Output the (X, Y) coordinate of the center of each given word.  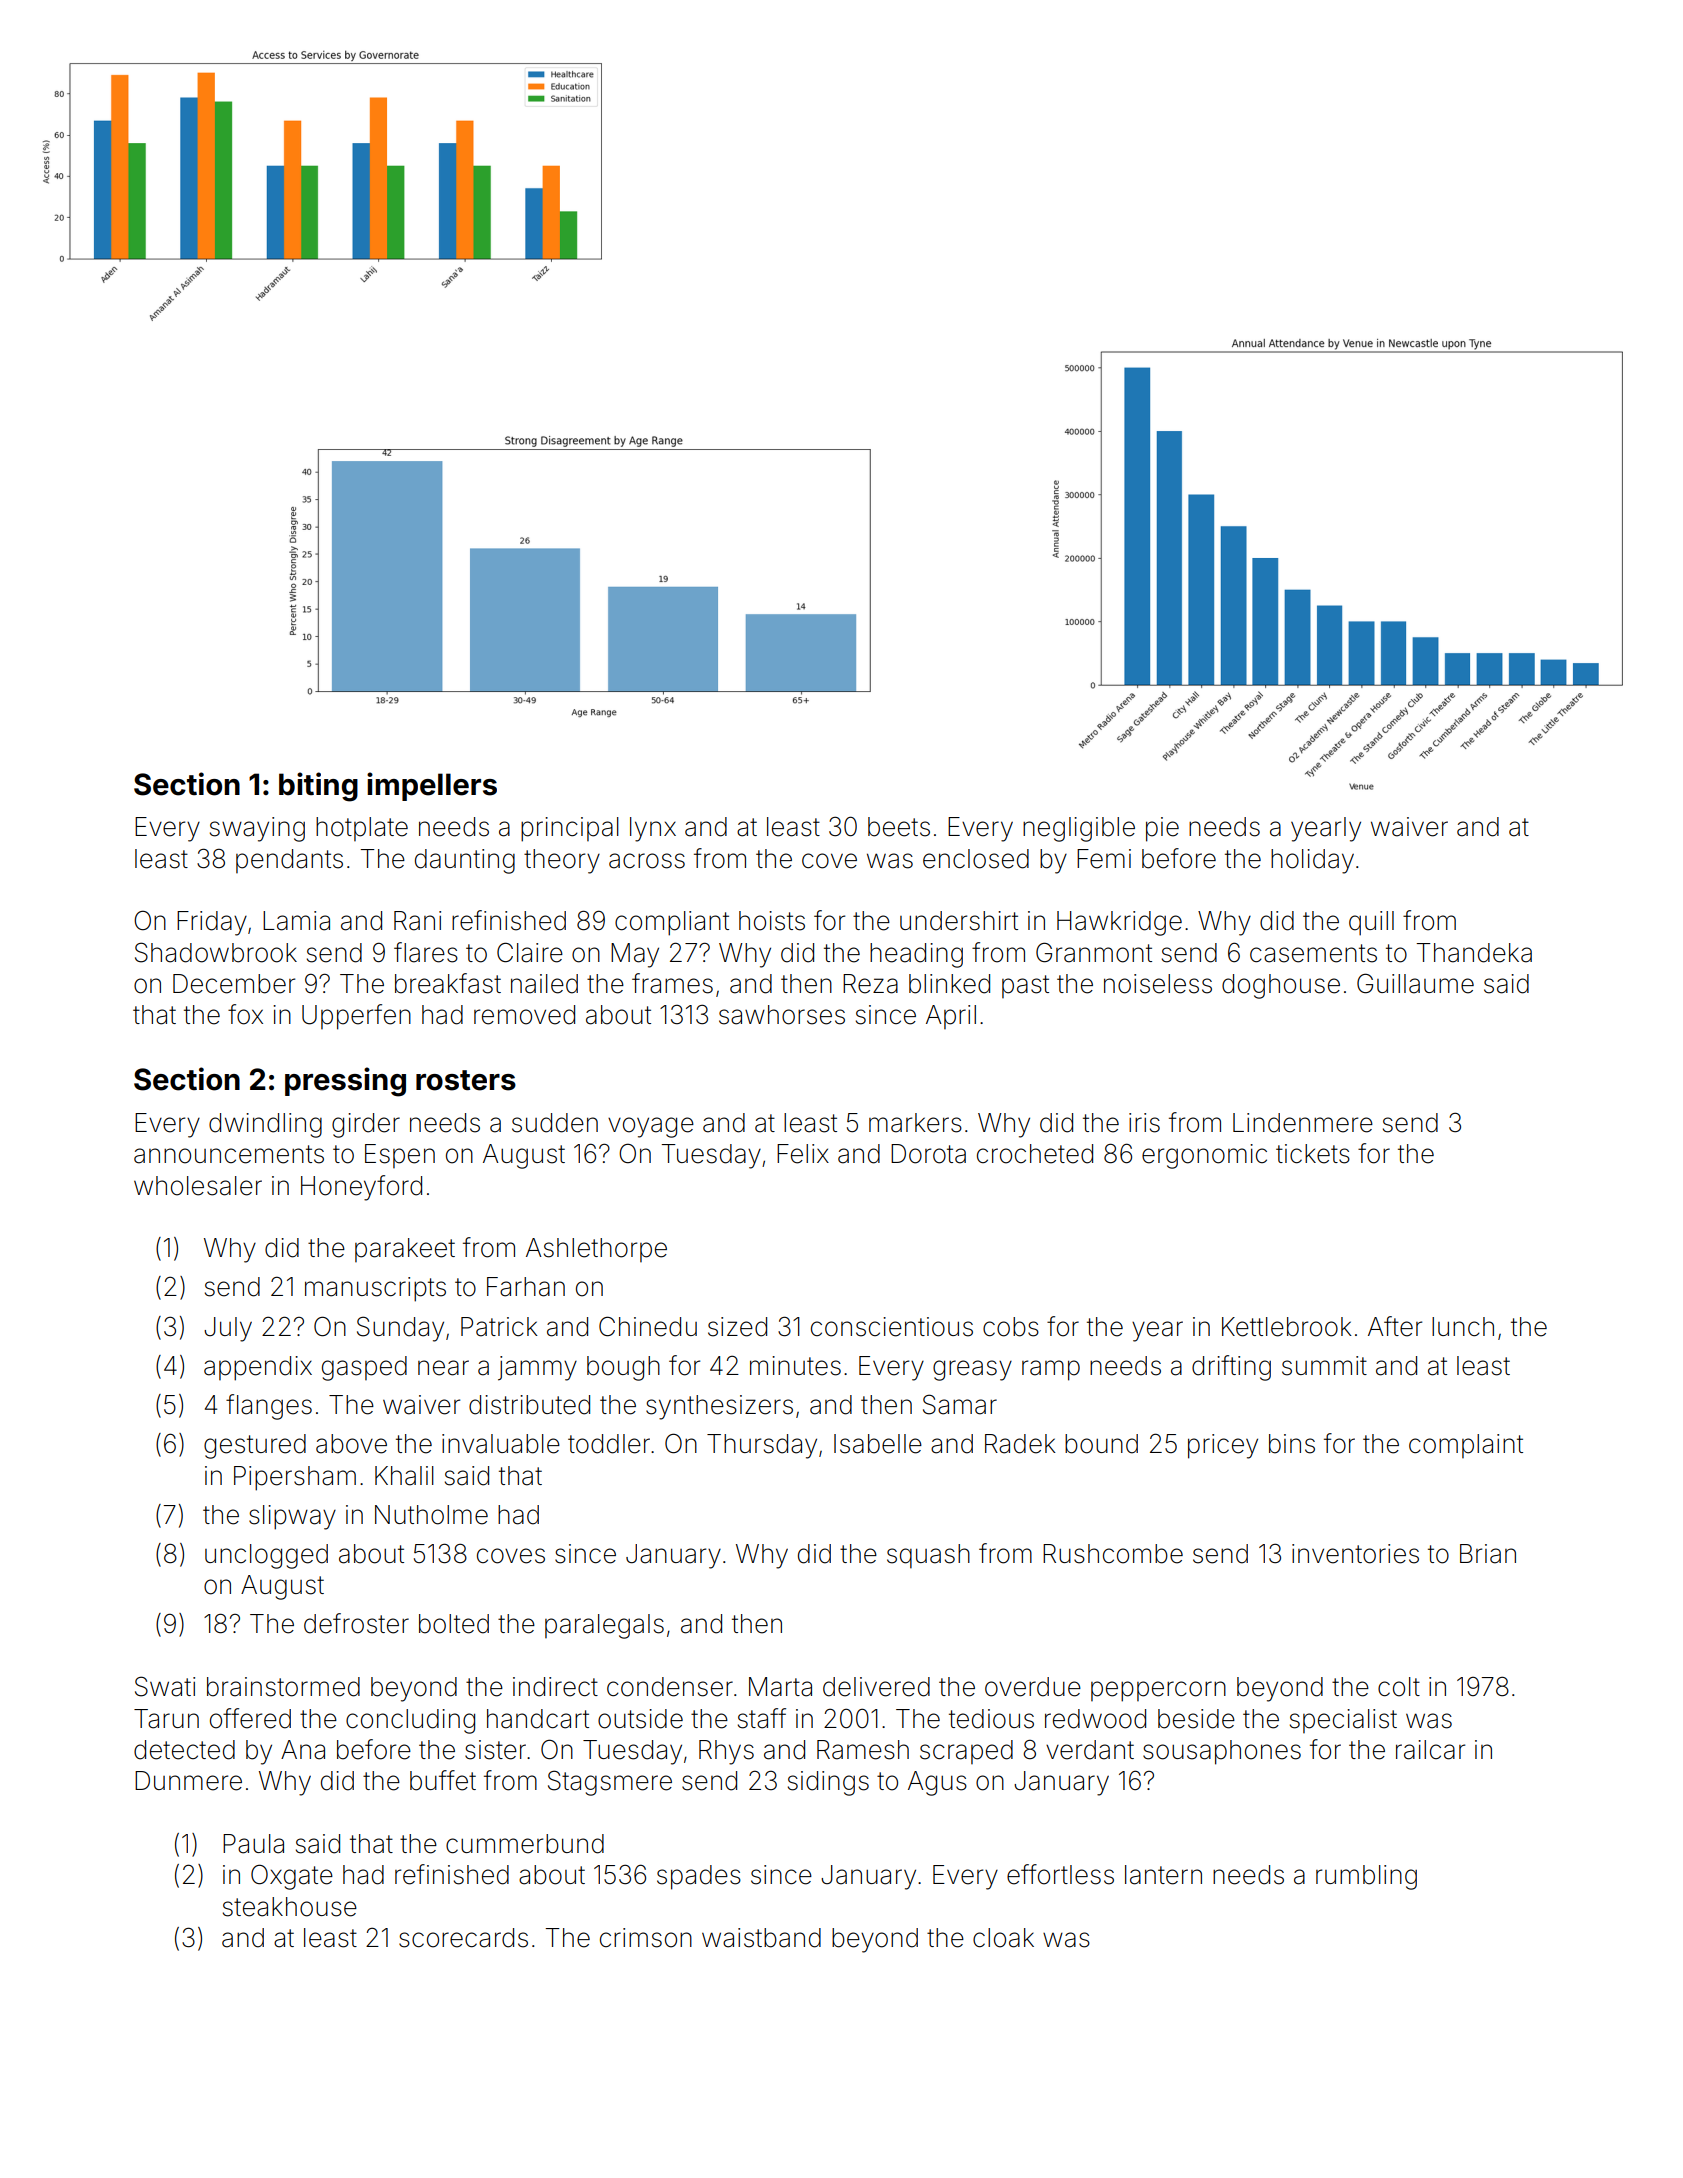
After (1395, 1326)
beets (899, 827)
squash (928, 1556)
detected (184, 1750)
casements (1313, 953)
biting (318, 787)
